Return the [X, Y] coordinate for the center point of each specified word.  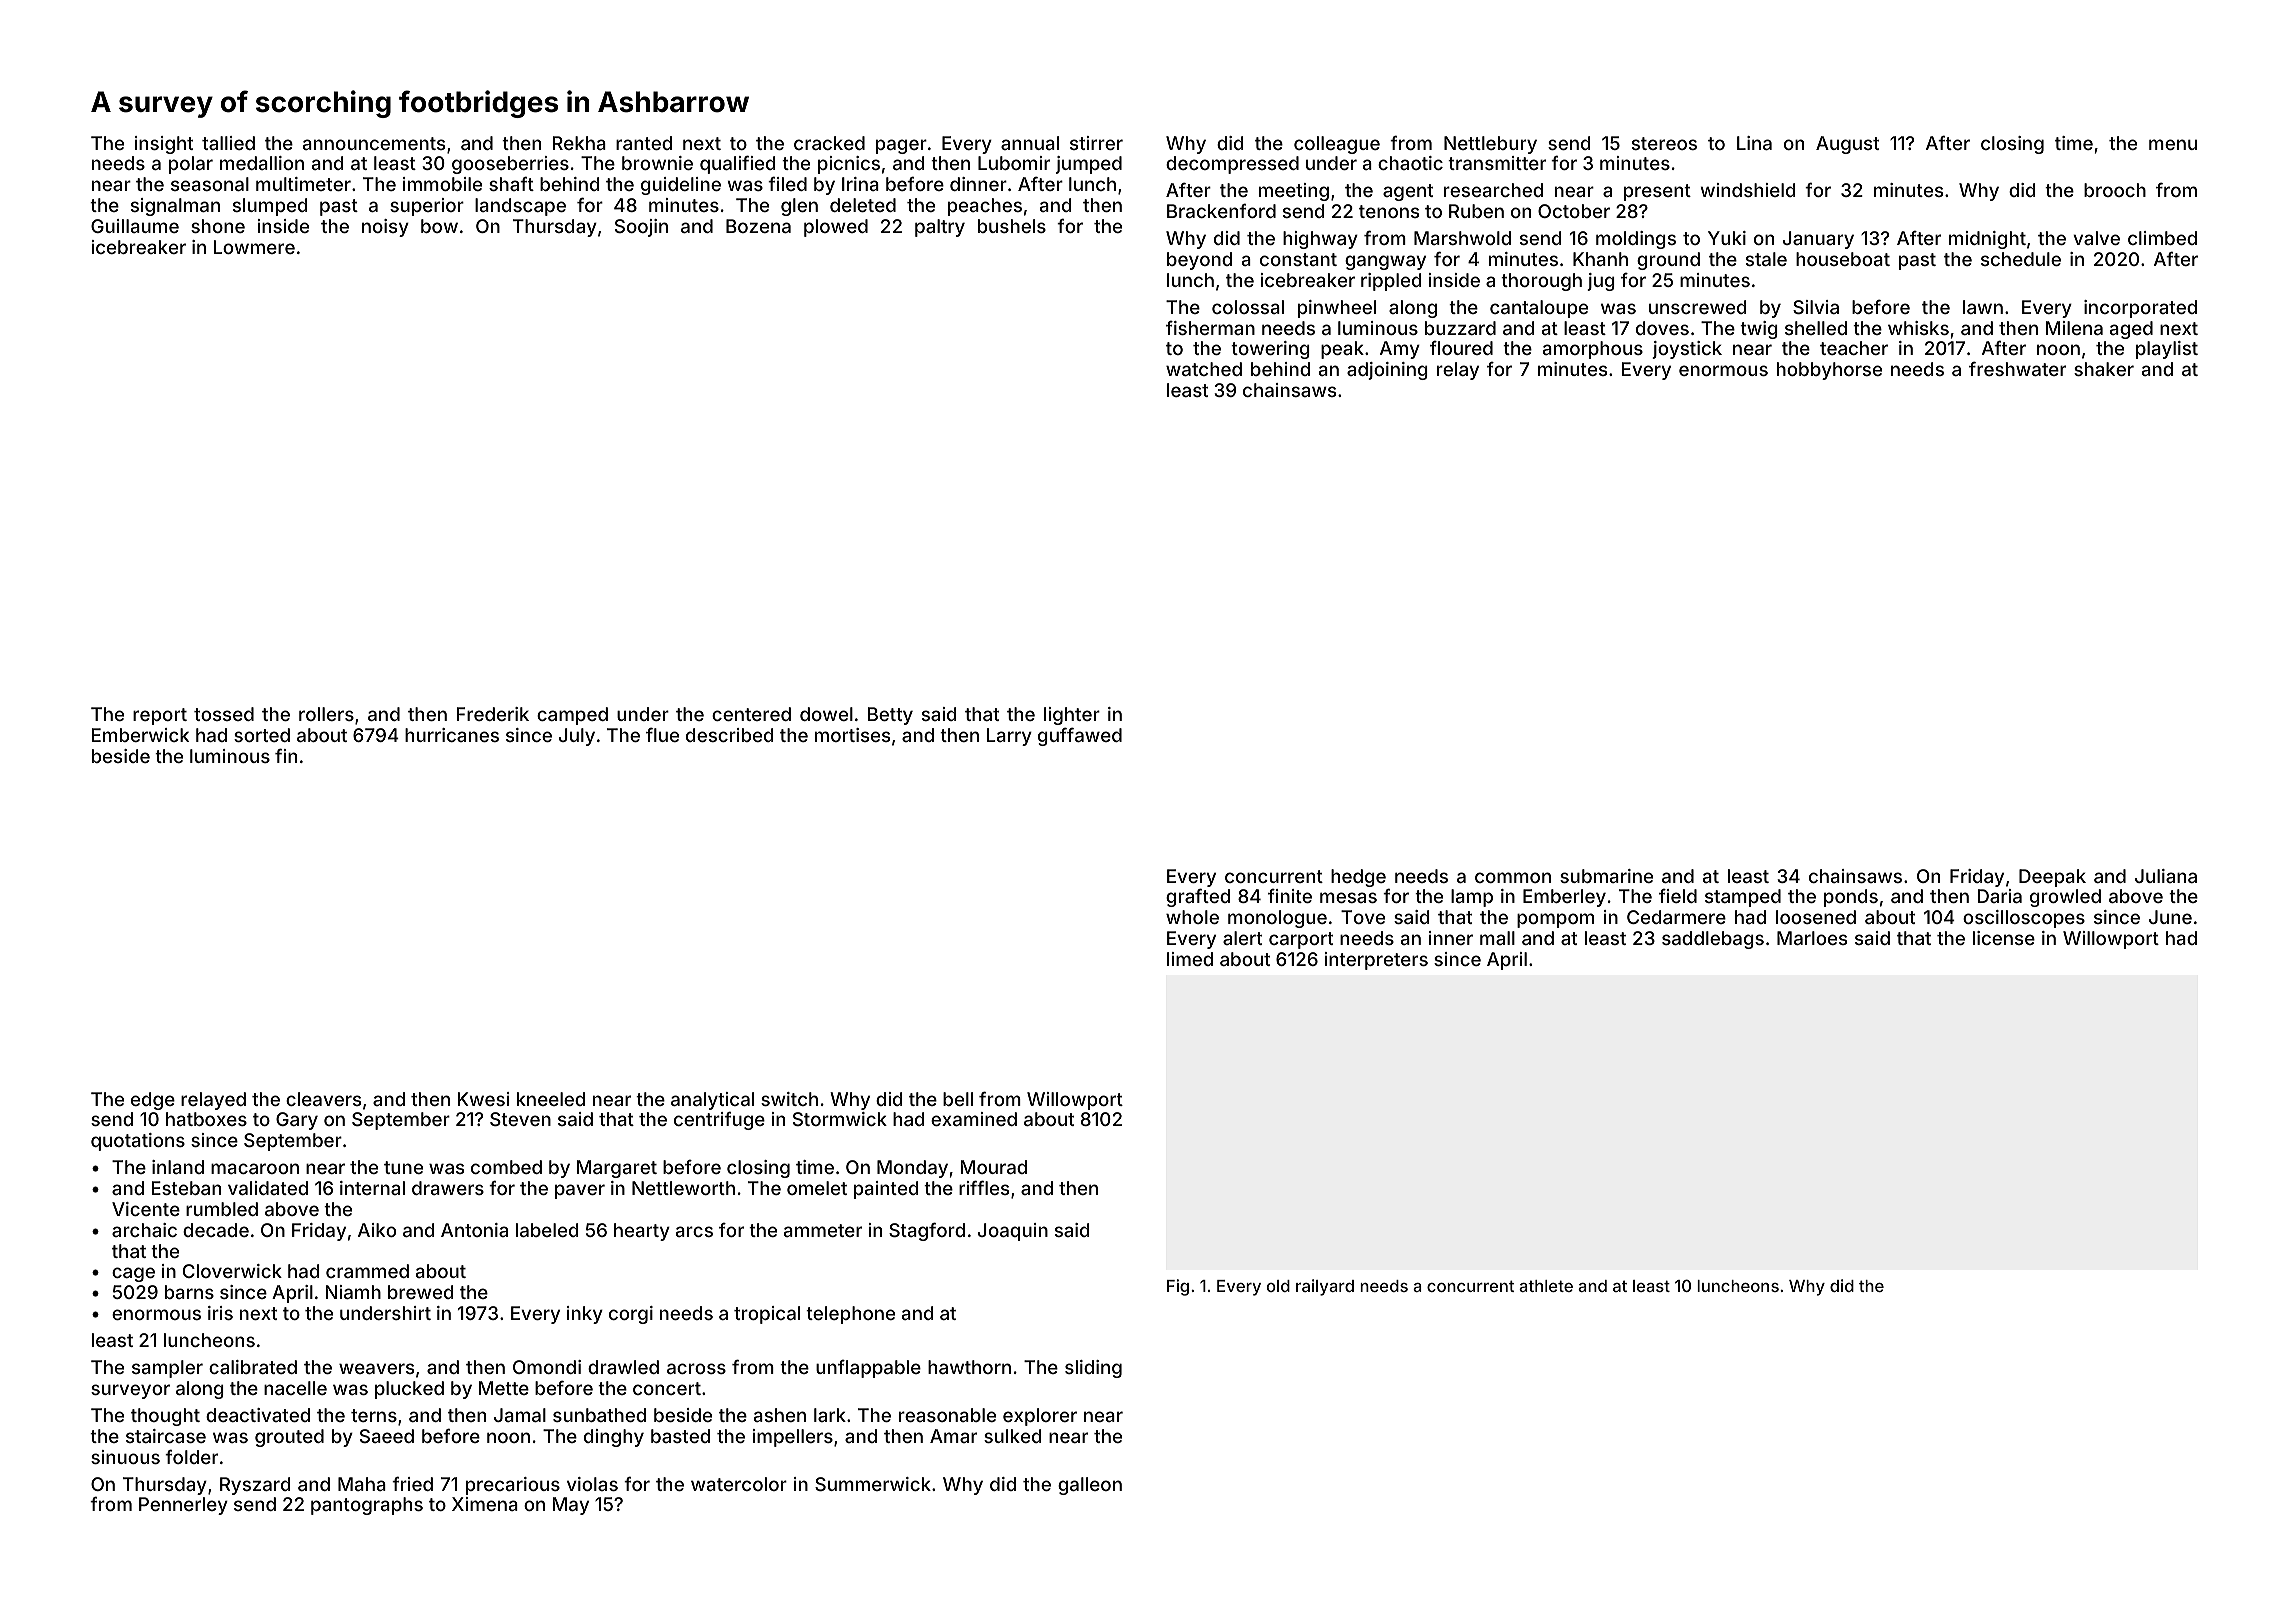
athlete [1546, 1286]
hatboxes [206, 1119]
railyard [1325, 1287]
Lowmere [254, 247]
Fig [1178, 1287]
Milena [2074, 328]
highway [1320, 240]
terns [374, 1415]
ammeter [823, 1230]
